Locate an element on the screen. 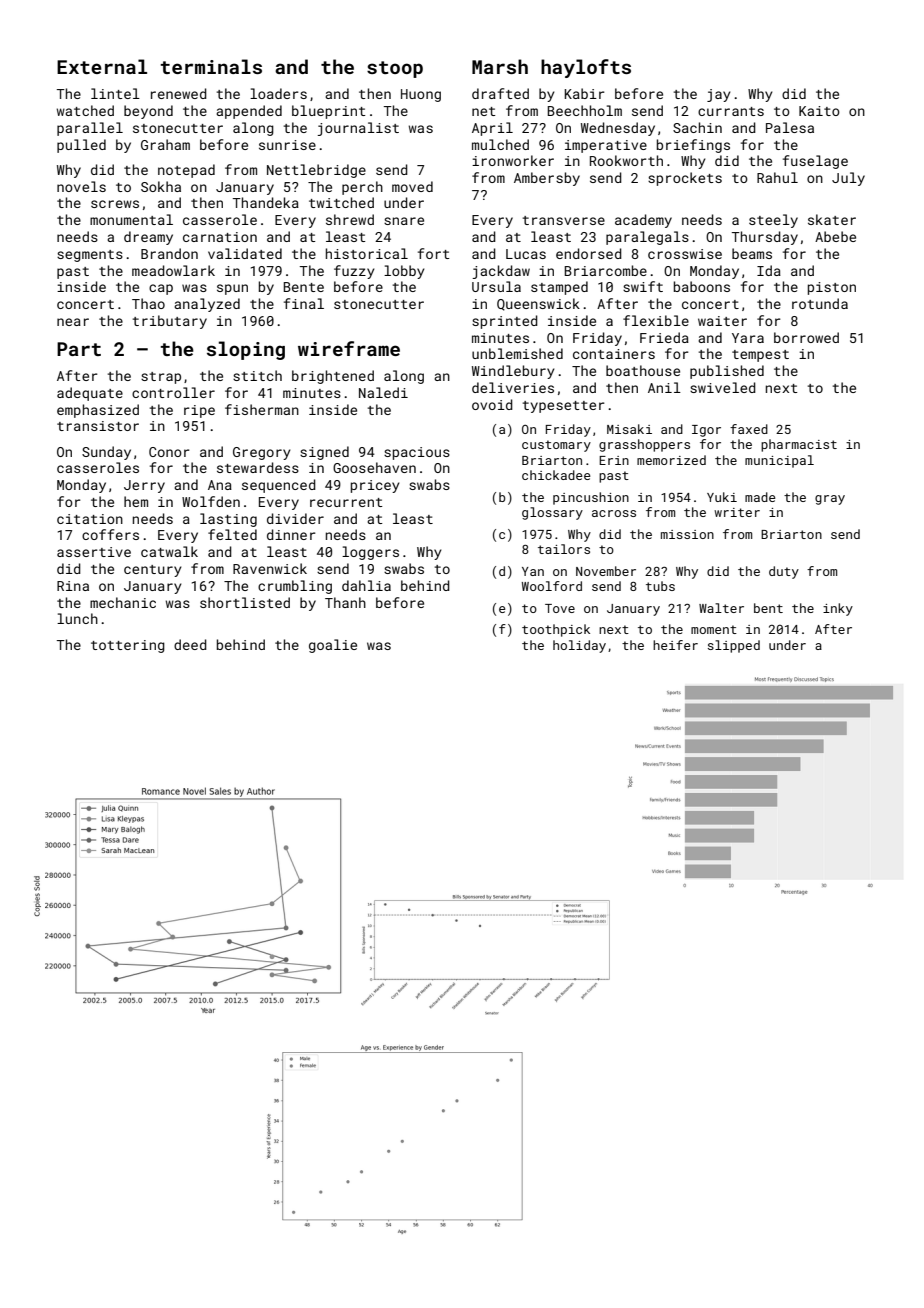 This screenshot has height=1308, width=924. ovoid is located at coordinates (492, 404).
